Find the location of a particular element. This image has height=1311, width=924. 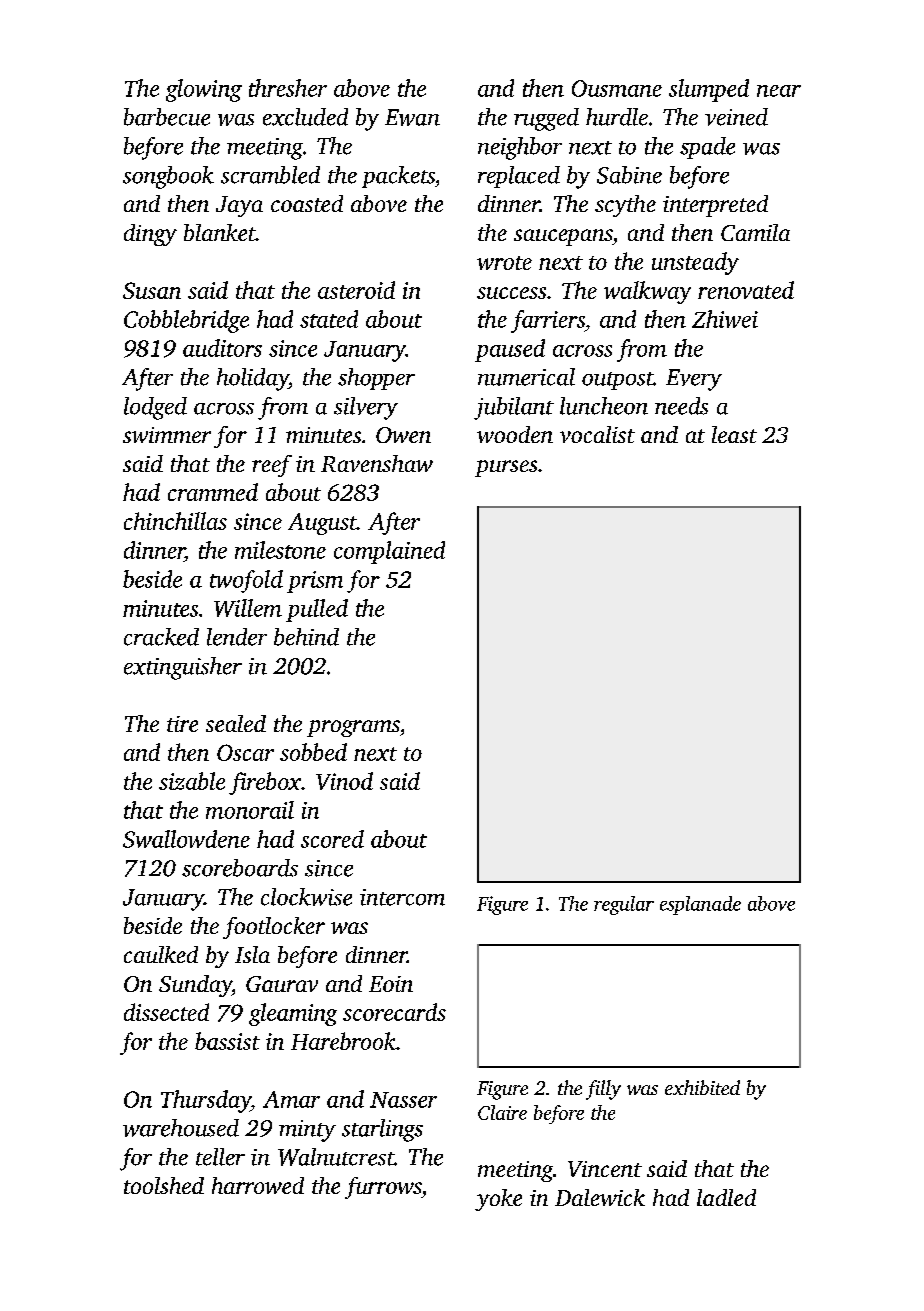

wrote is located at coordinates (504, 263).
